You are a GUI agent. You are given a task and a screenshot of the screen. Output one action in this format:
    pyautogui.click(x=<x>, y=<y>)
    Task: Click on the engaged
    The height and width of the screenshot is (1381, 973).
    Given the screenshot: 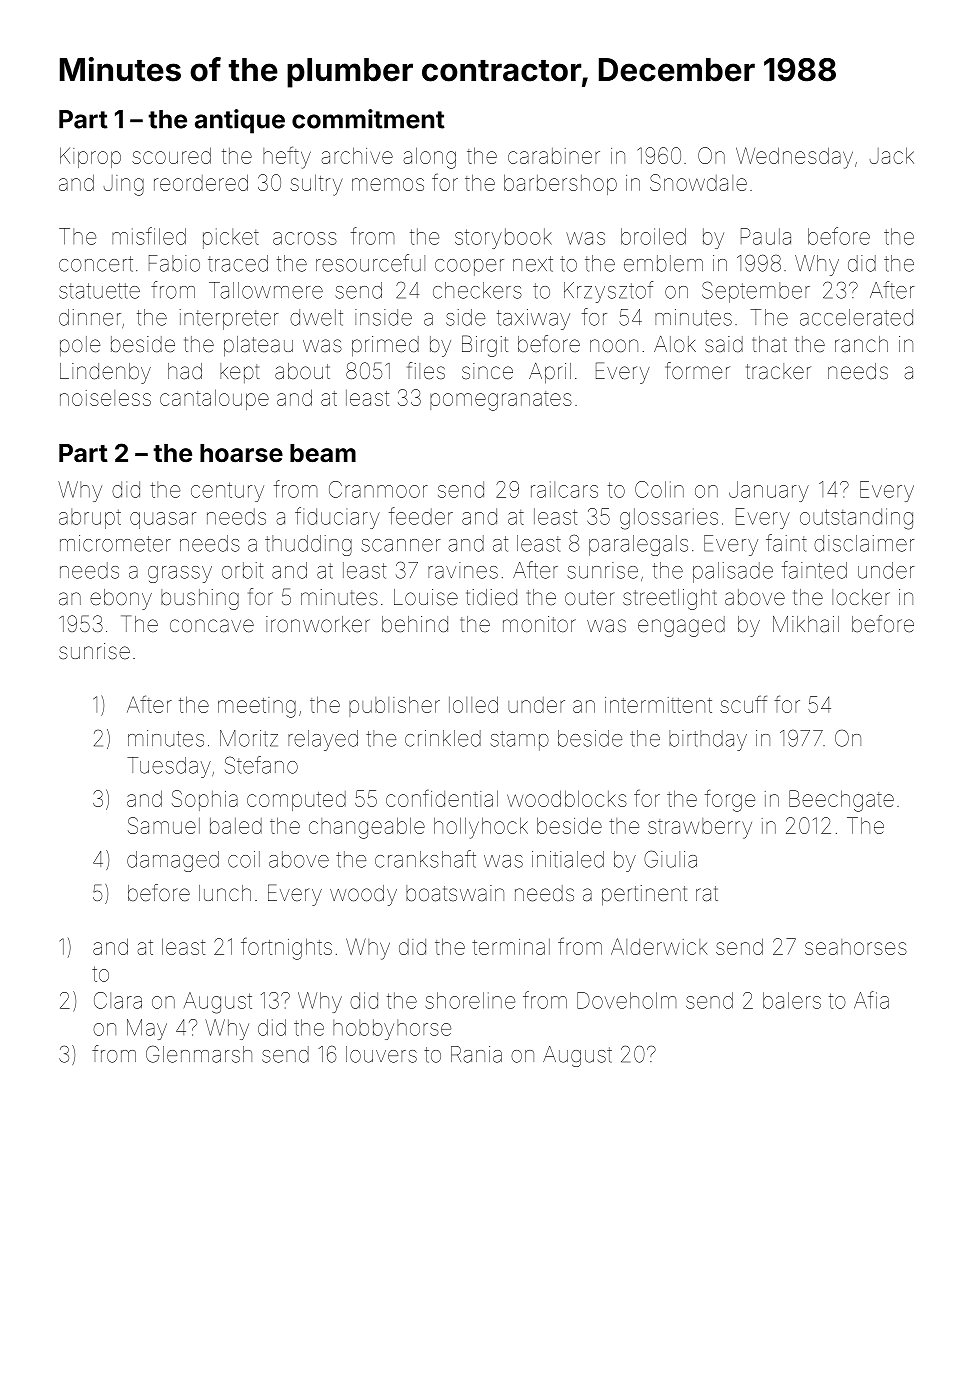 What is the action you would take?
    pyautogui.click(x=681, y=626)
